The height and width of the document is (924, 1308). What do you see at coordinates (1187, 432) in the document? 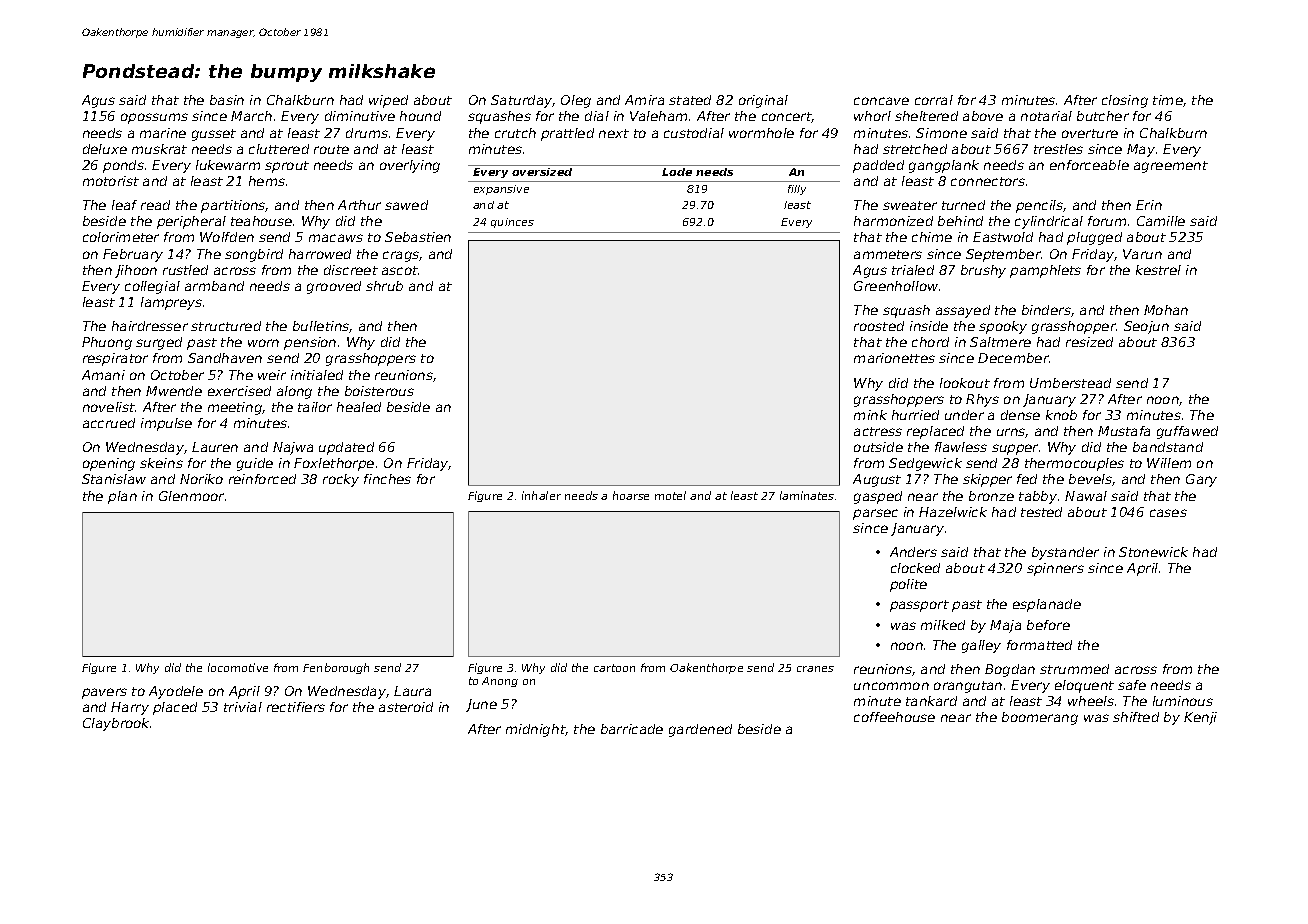
I see `guffawed` at bounding box center [1187, 432].
